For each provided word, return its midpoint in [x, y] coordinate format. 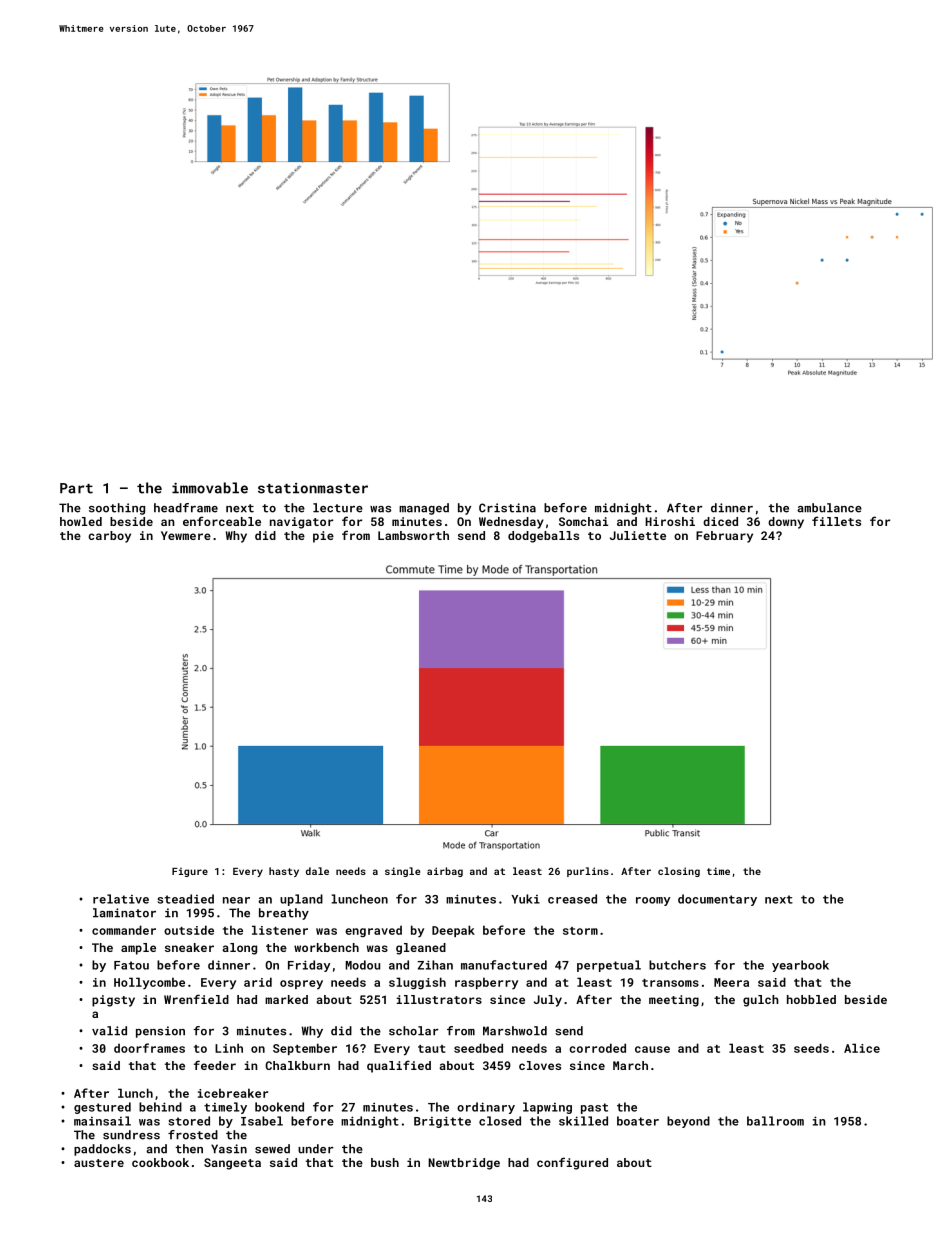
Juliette [638, 535]
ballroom [775, 1121]
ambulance [829, 508]
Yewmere [186, 535]
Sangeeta [232, 1164]
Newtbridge [464, 1164]
